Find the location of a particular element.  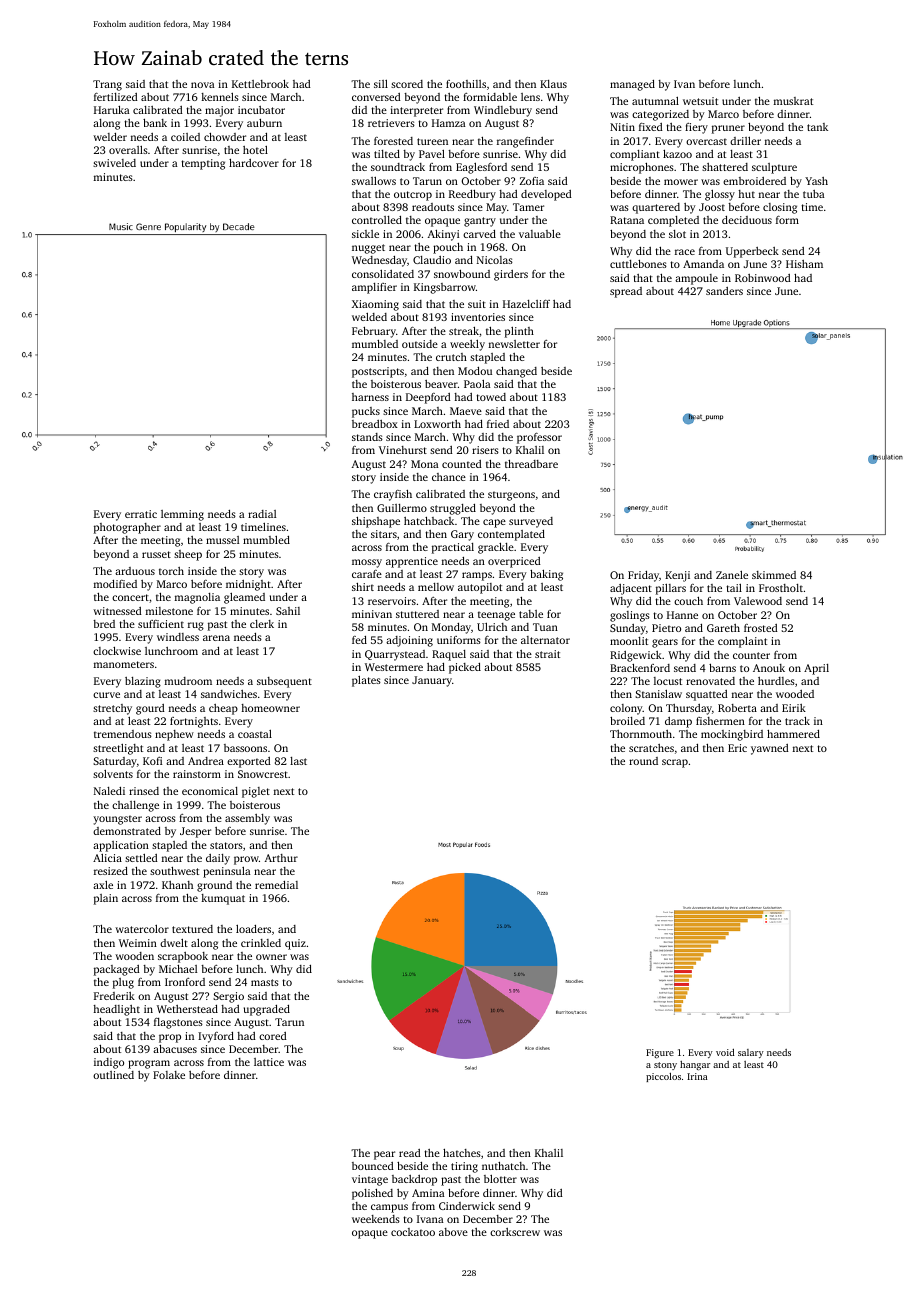

indigo is located at coordinates (109, 1063).
